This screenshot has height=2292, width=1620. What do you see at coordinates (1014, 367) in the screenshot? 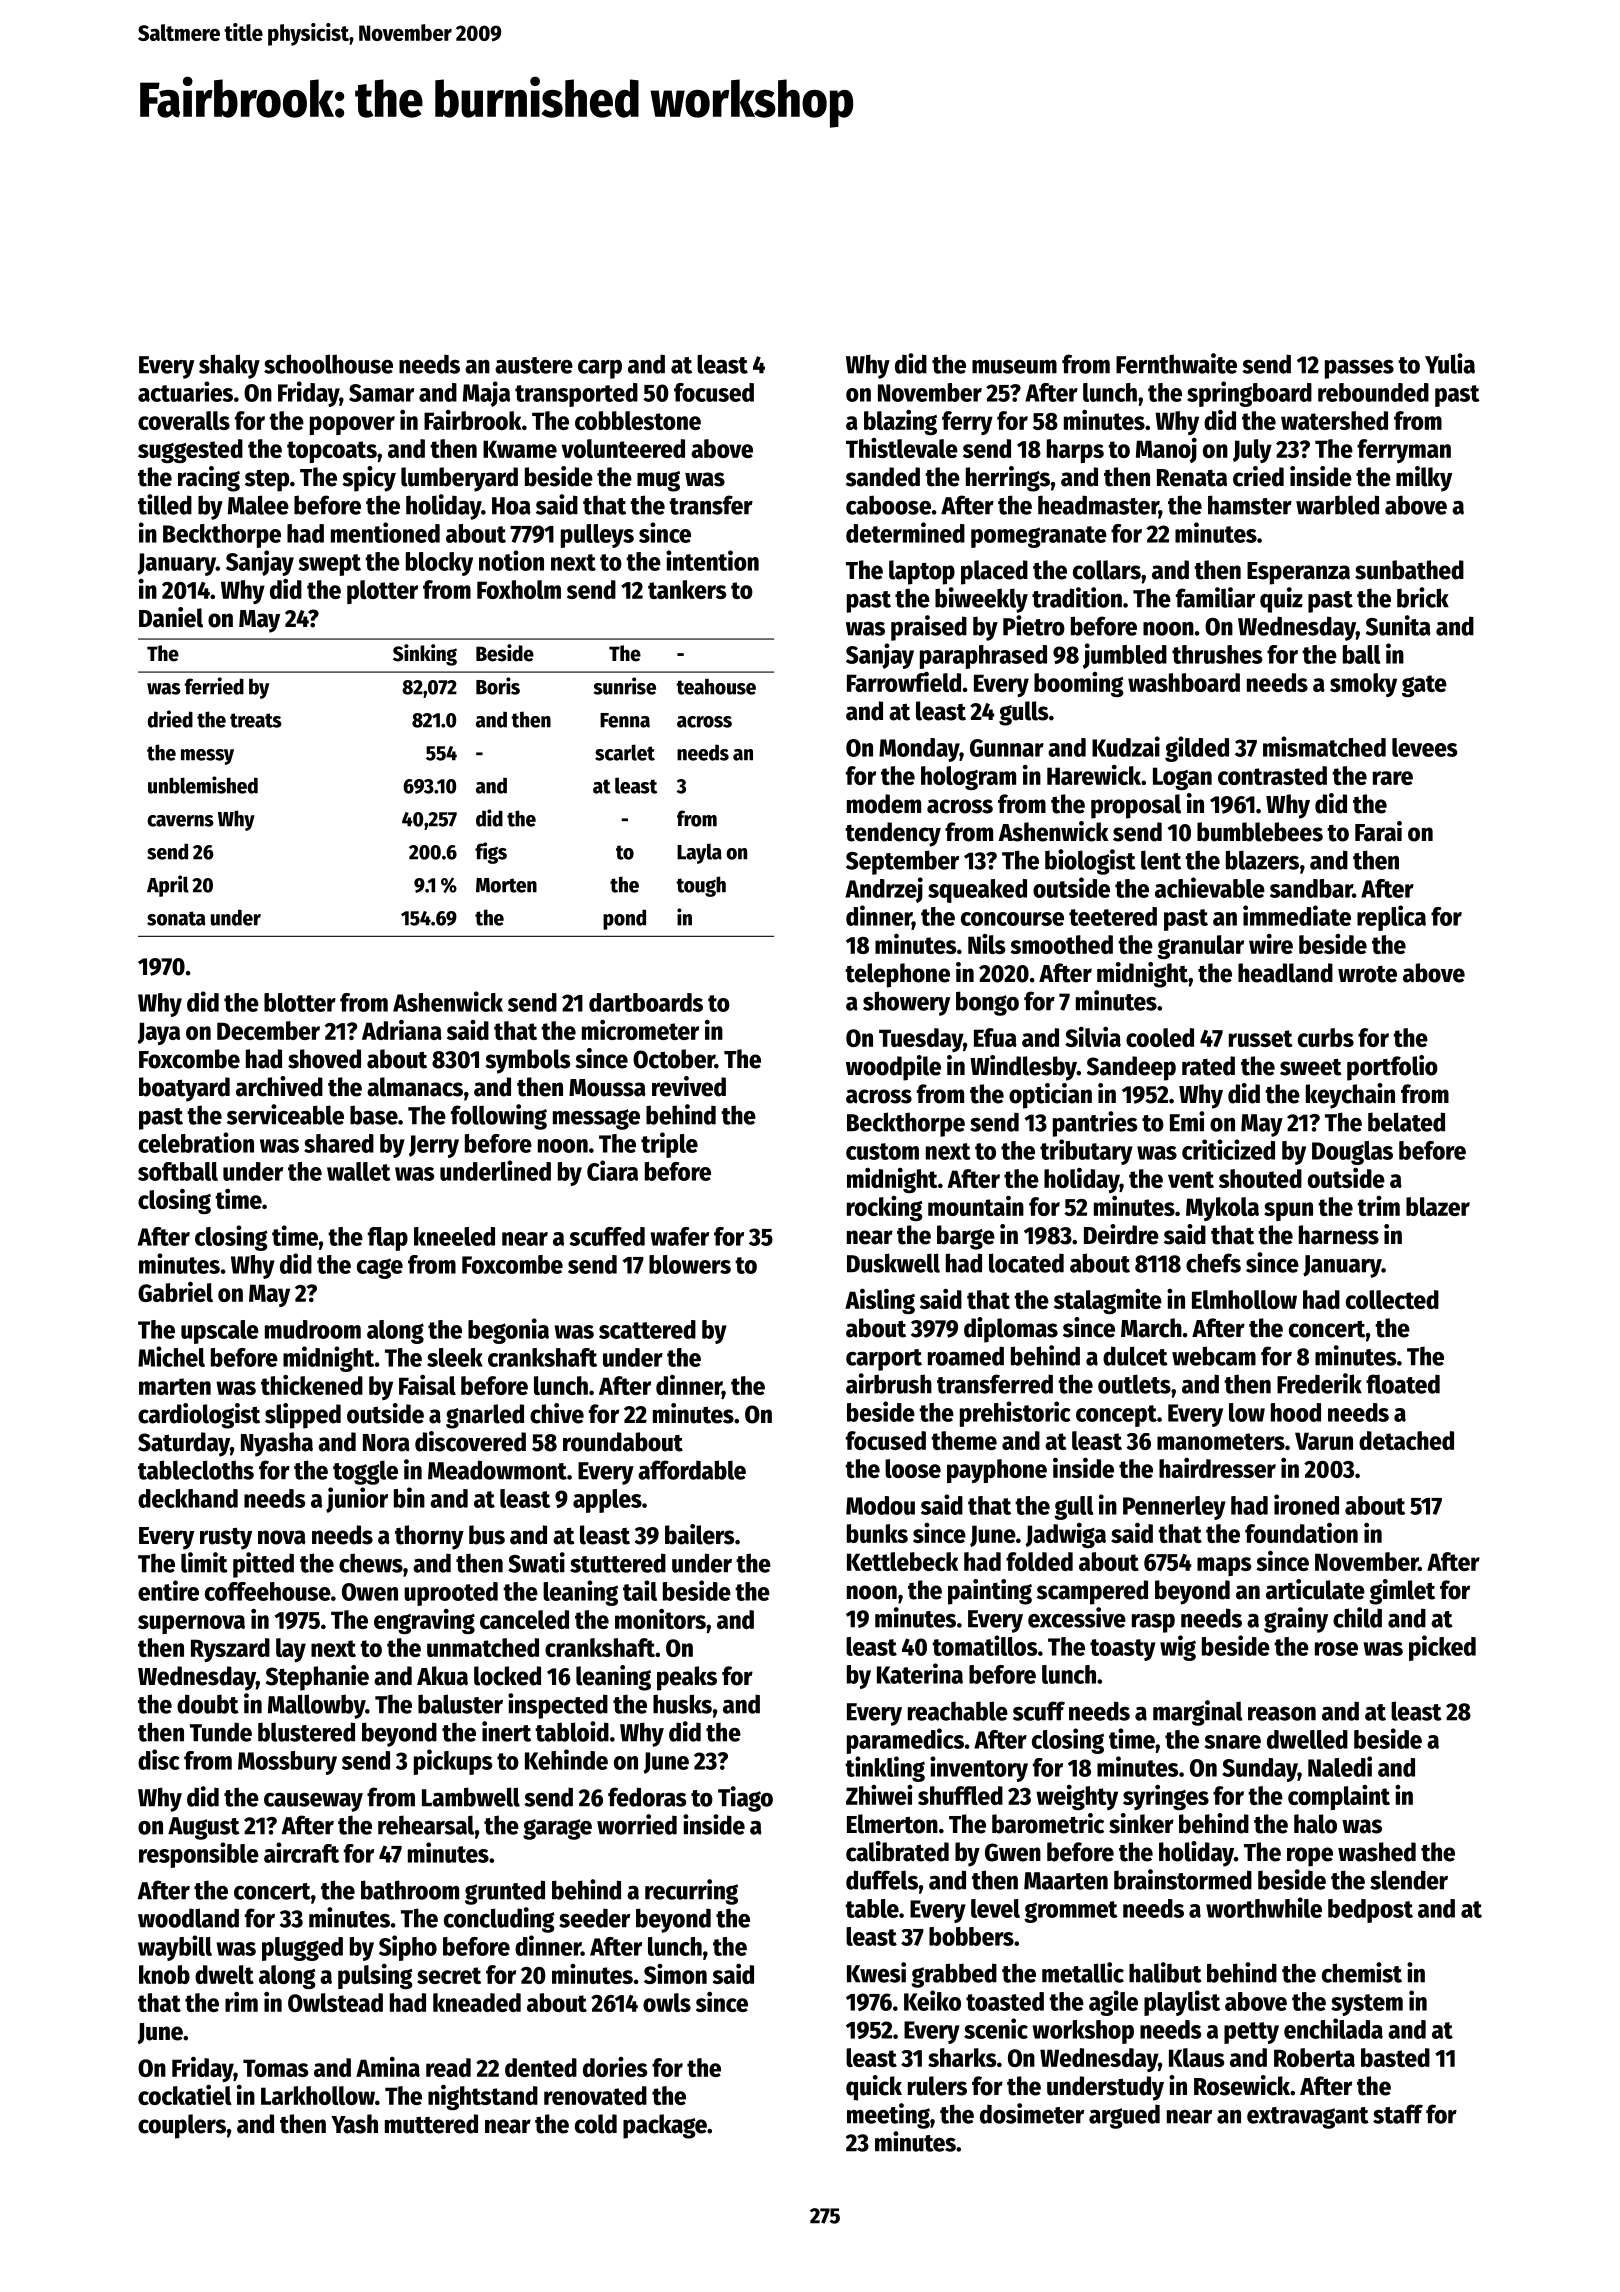
I see `museum` at bounding box center [1014, 367].
